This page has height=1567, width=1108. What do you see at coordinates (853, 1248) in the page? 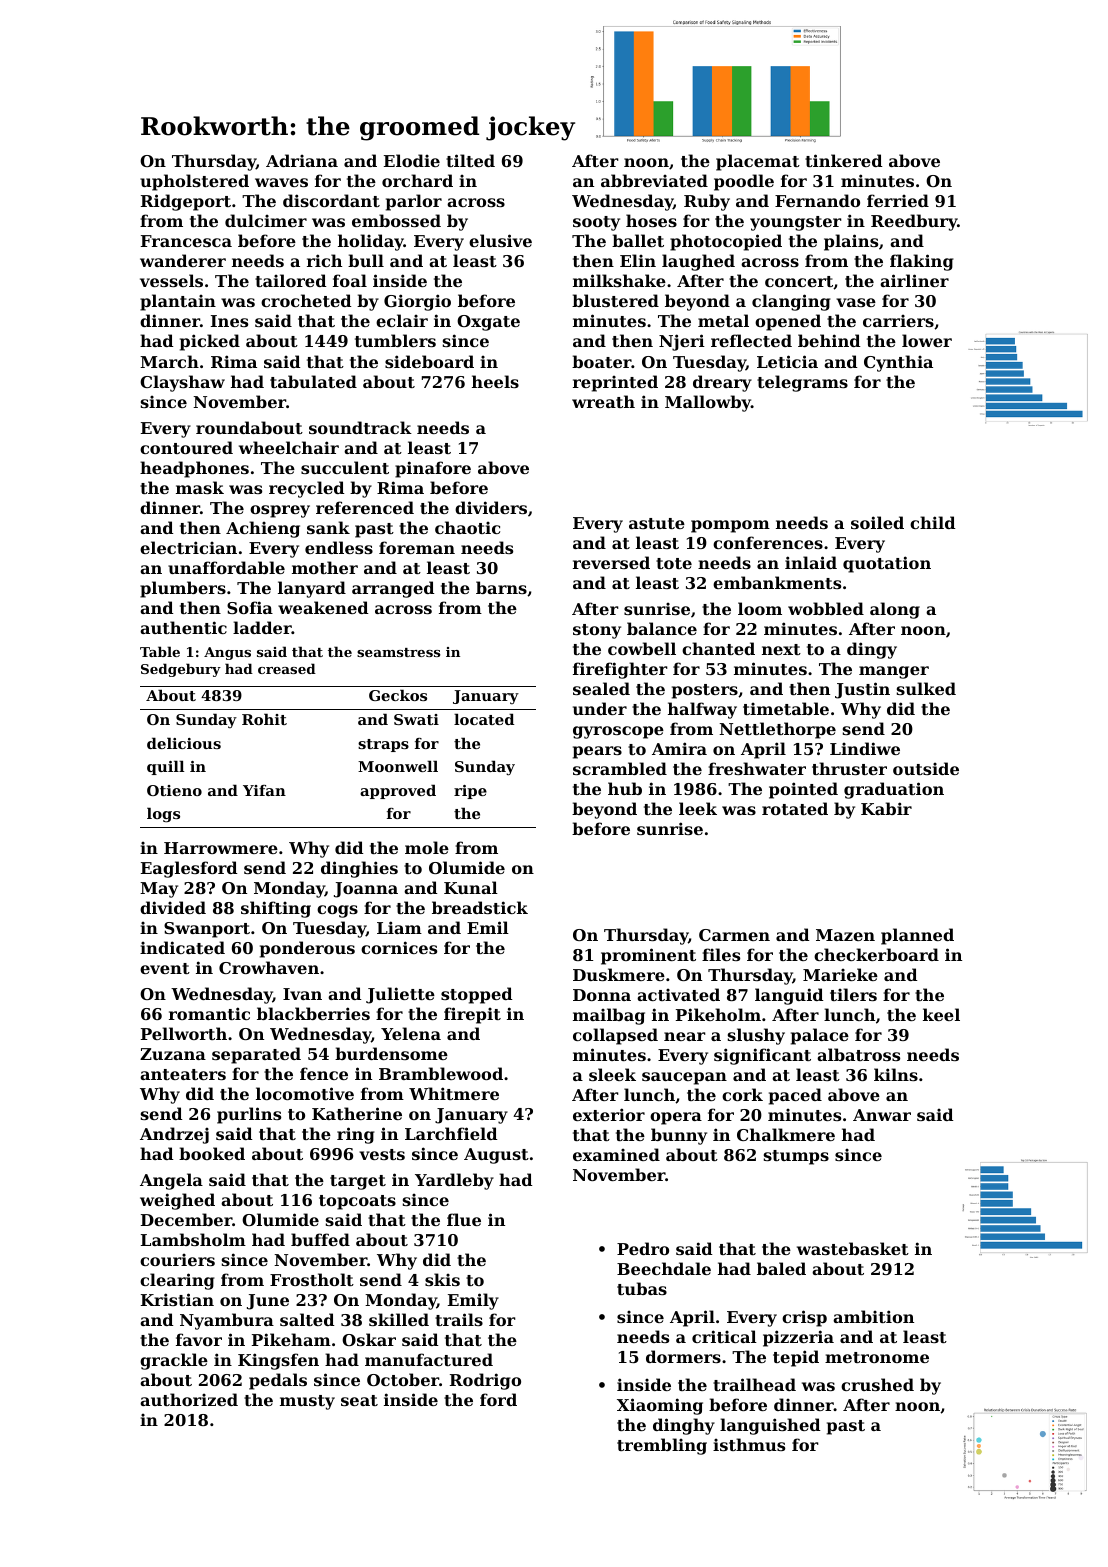
I see `wastebasket` at bounding box center [853, 1248].
